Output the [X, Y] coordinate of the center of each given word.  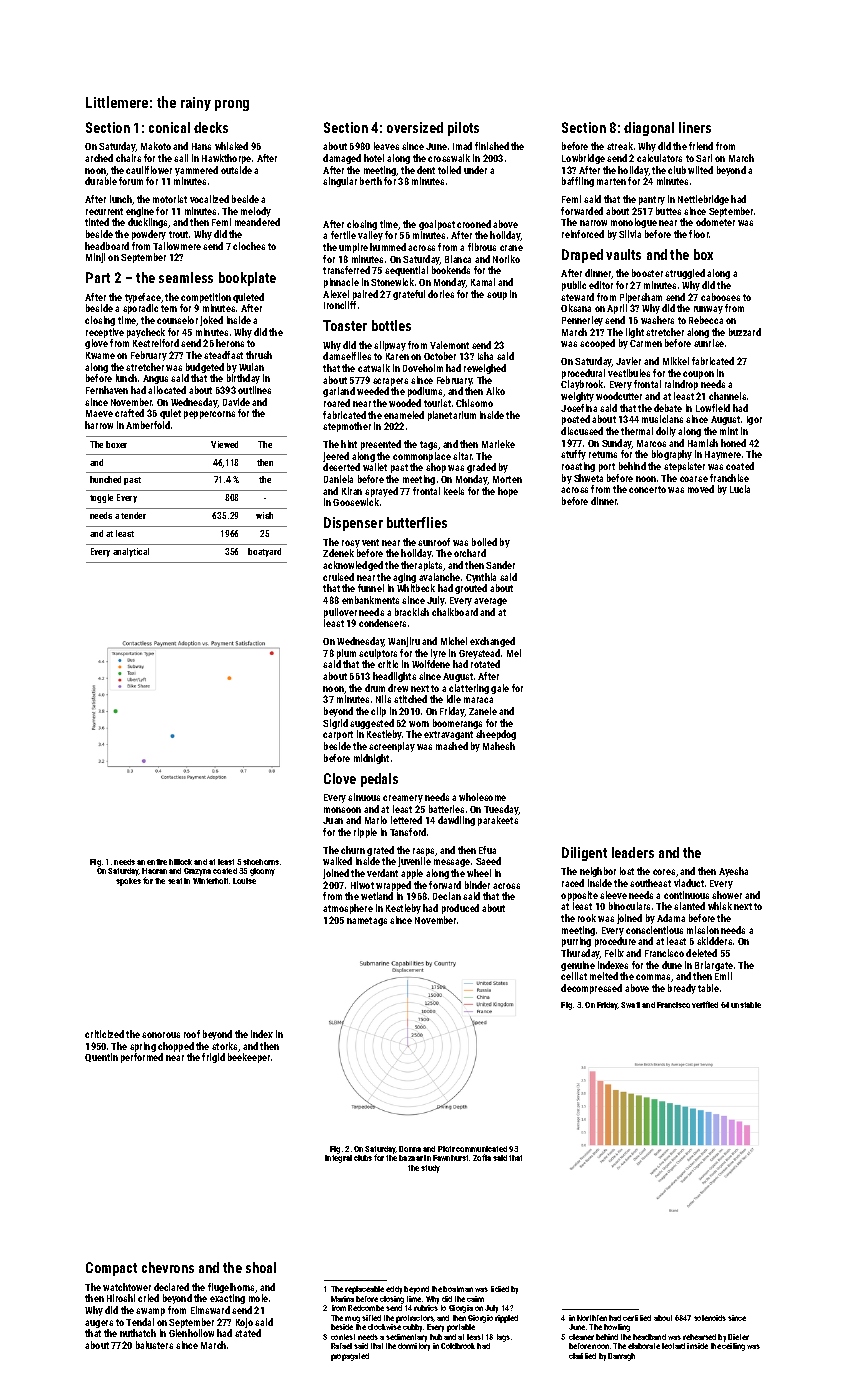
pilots [463, 129]
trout [178, 234]
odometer [715, 222]
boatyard [264, 552]
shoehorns [261, 862]
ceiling [733, 1347]
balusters [154, 1345]
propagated [350, 1357]
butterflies [417, 522]
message [452, 863]
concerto [647, 489]
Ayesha [733, 872]
